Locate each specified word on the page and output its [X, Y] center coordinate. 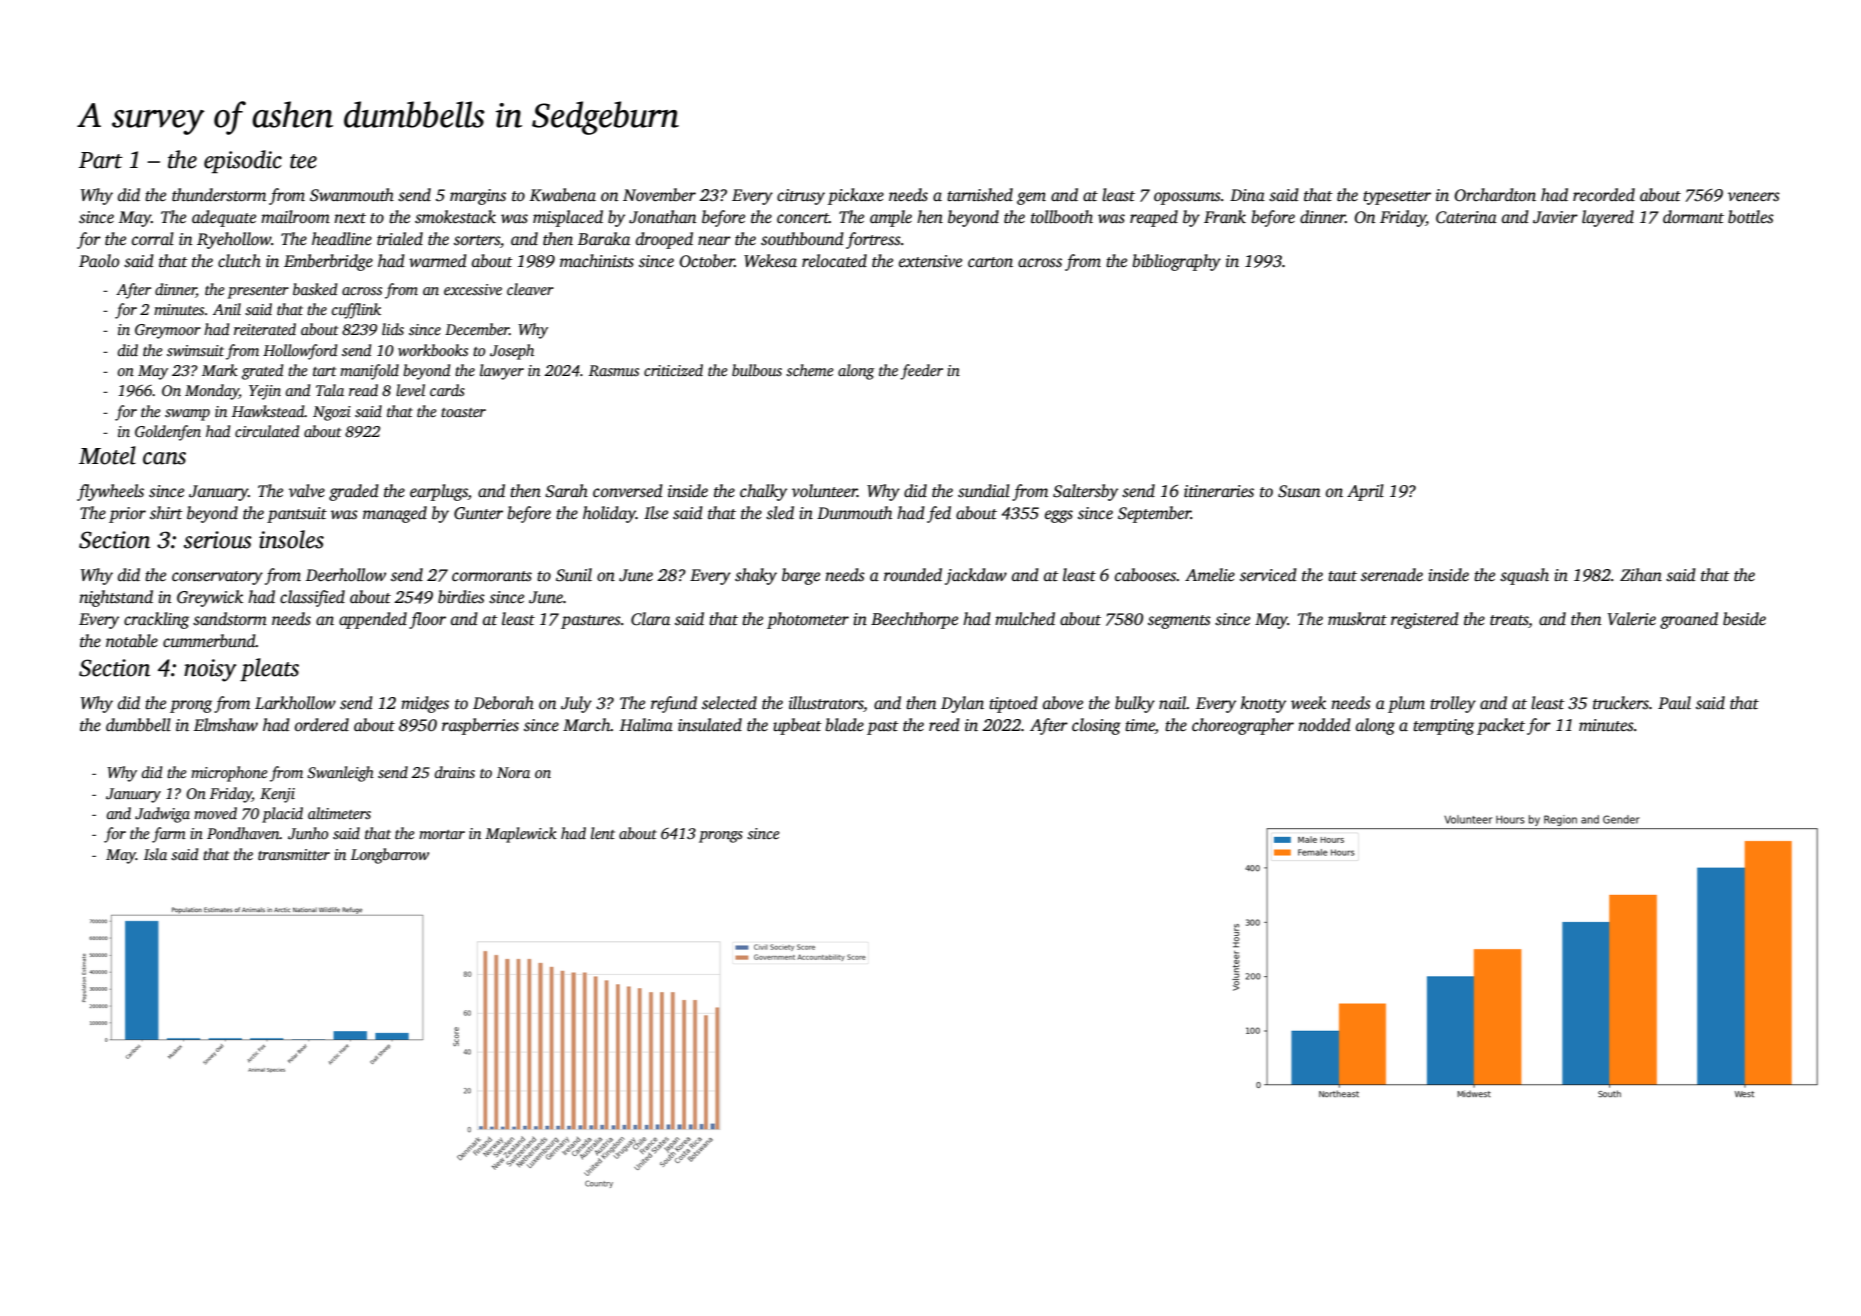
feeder [921, 372]
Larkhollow [295, 703]
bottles [1751, 217]
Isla [155, 854]
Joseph [512, 352]
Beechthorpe [914, 620]
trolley [1453, 704]
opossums [1187, 198]
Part [101, 160]
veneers [1754, 197]
